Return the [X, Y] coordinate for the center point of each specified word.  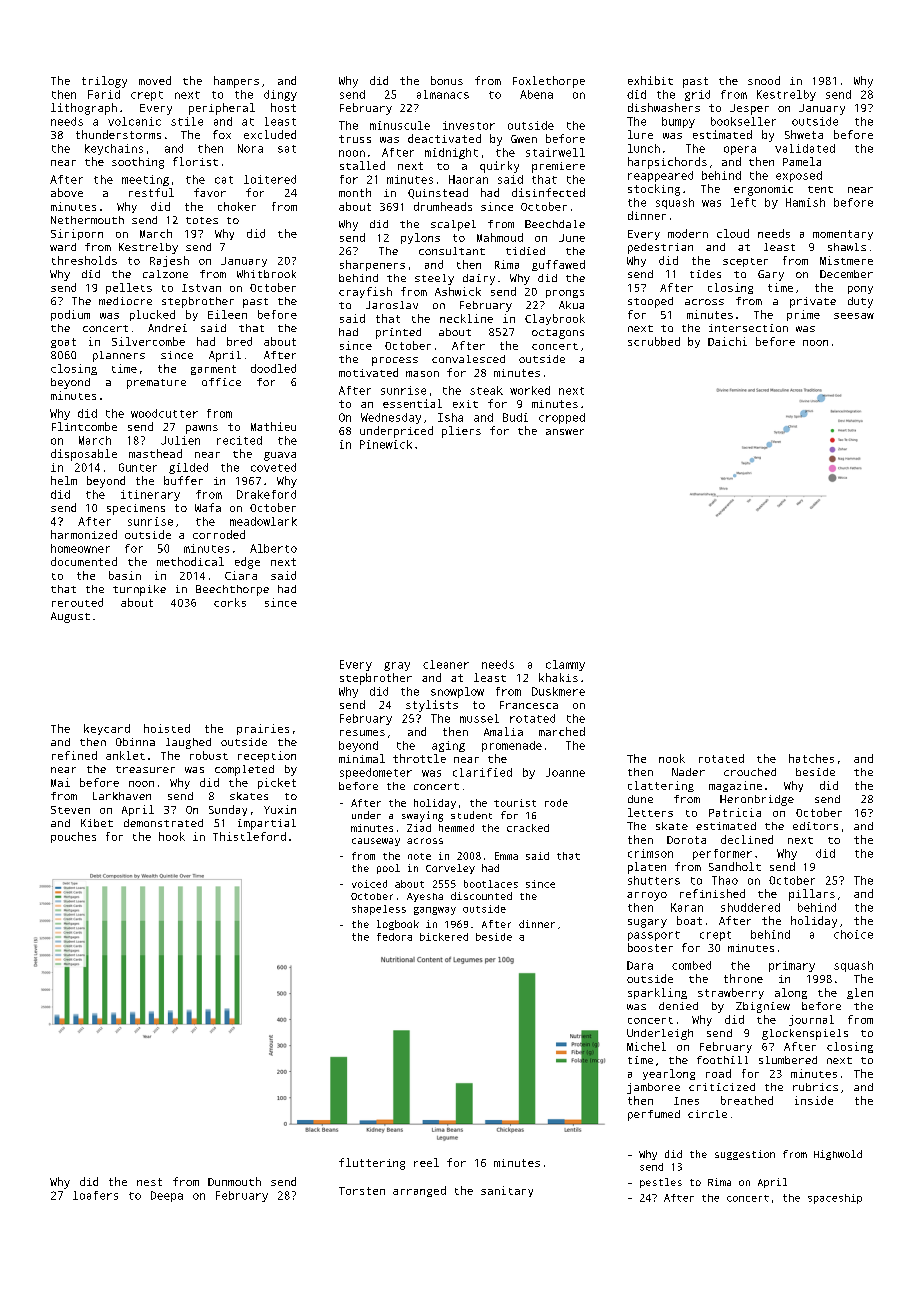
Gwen [524, 139]
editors [815, 826]
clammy [565, 665]
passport [654, 936]
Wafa [208, 507]
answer [565, 432]
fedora [394, 937]
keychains [114, 149]
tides [705, 274]
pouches [73, 837]
